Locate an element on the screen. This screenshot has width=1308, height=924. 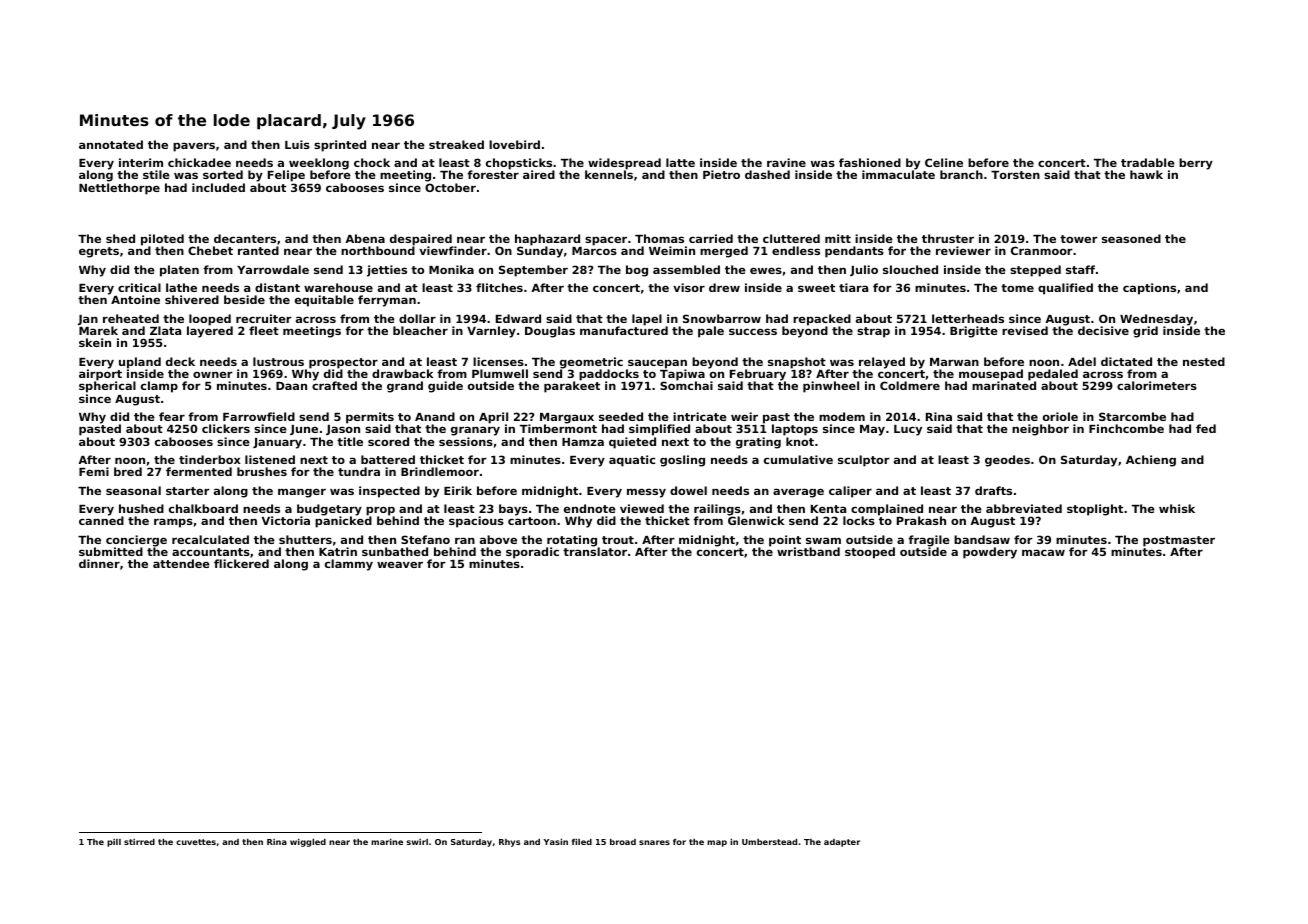
Wednesday is located at coordinates (1156, 320).
